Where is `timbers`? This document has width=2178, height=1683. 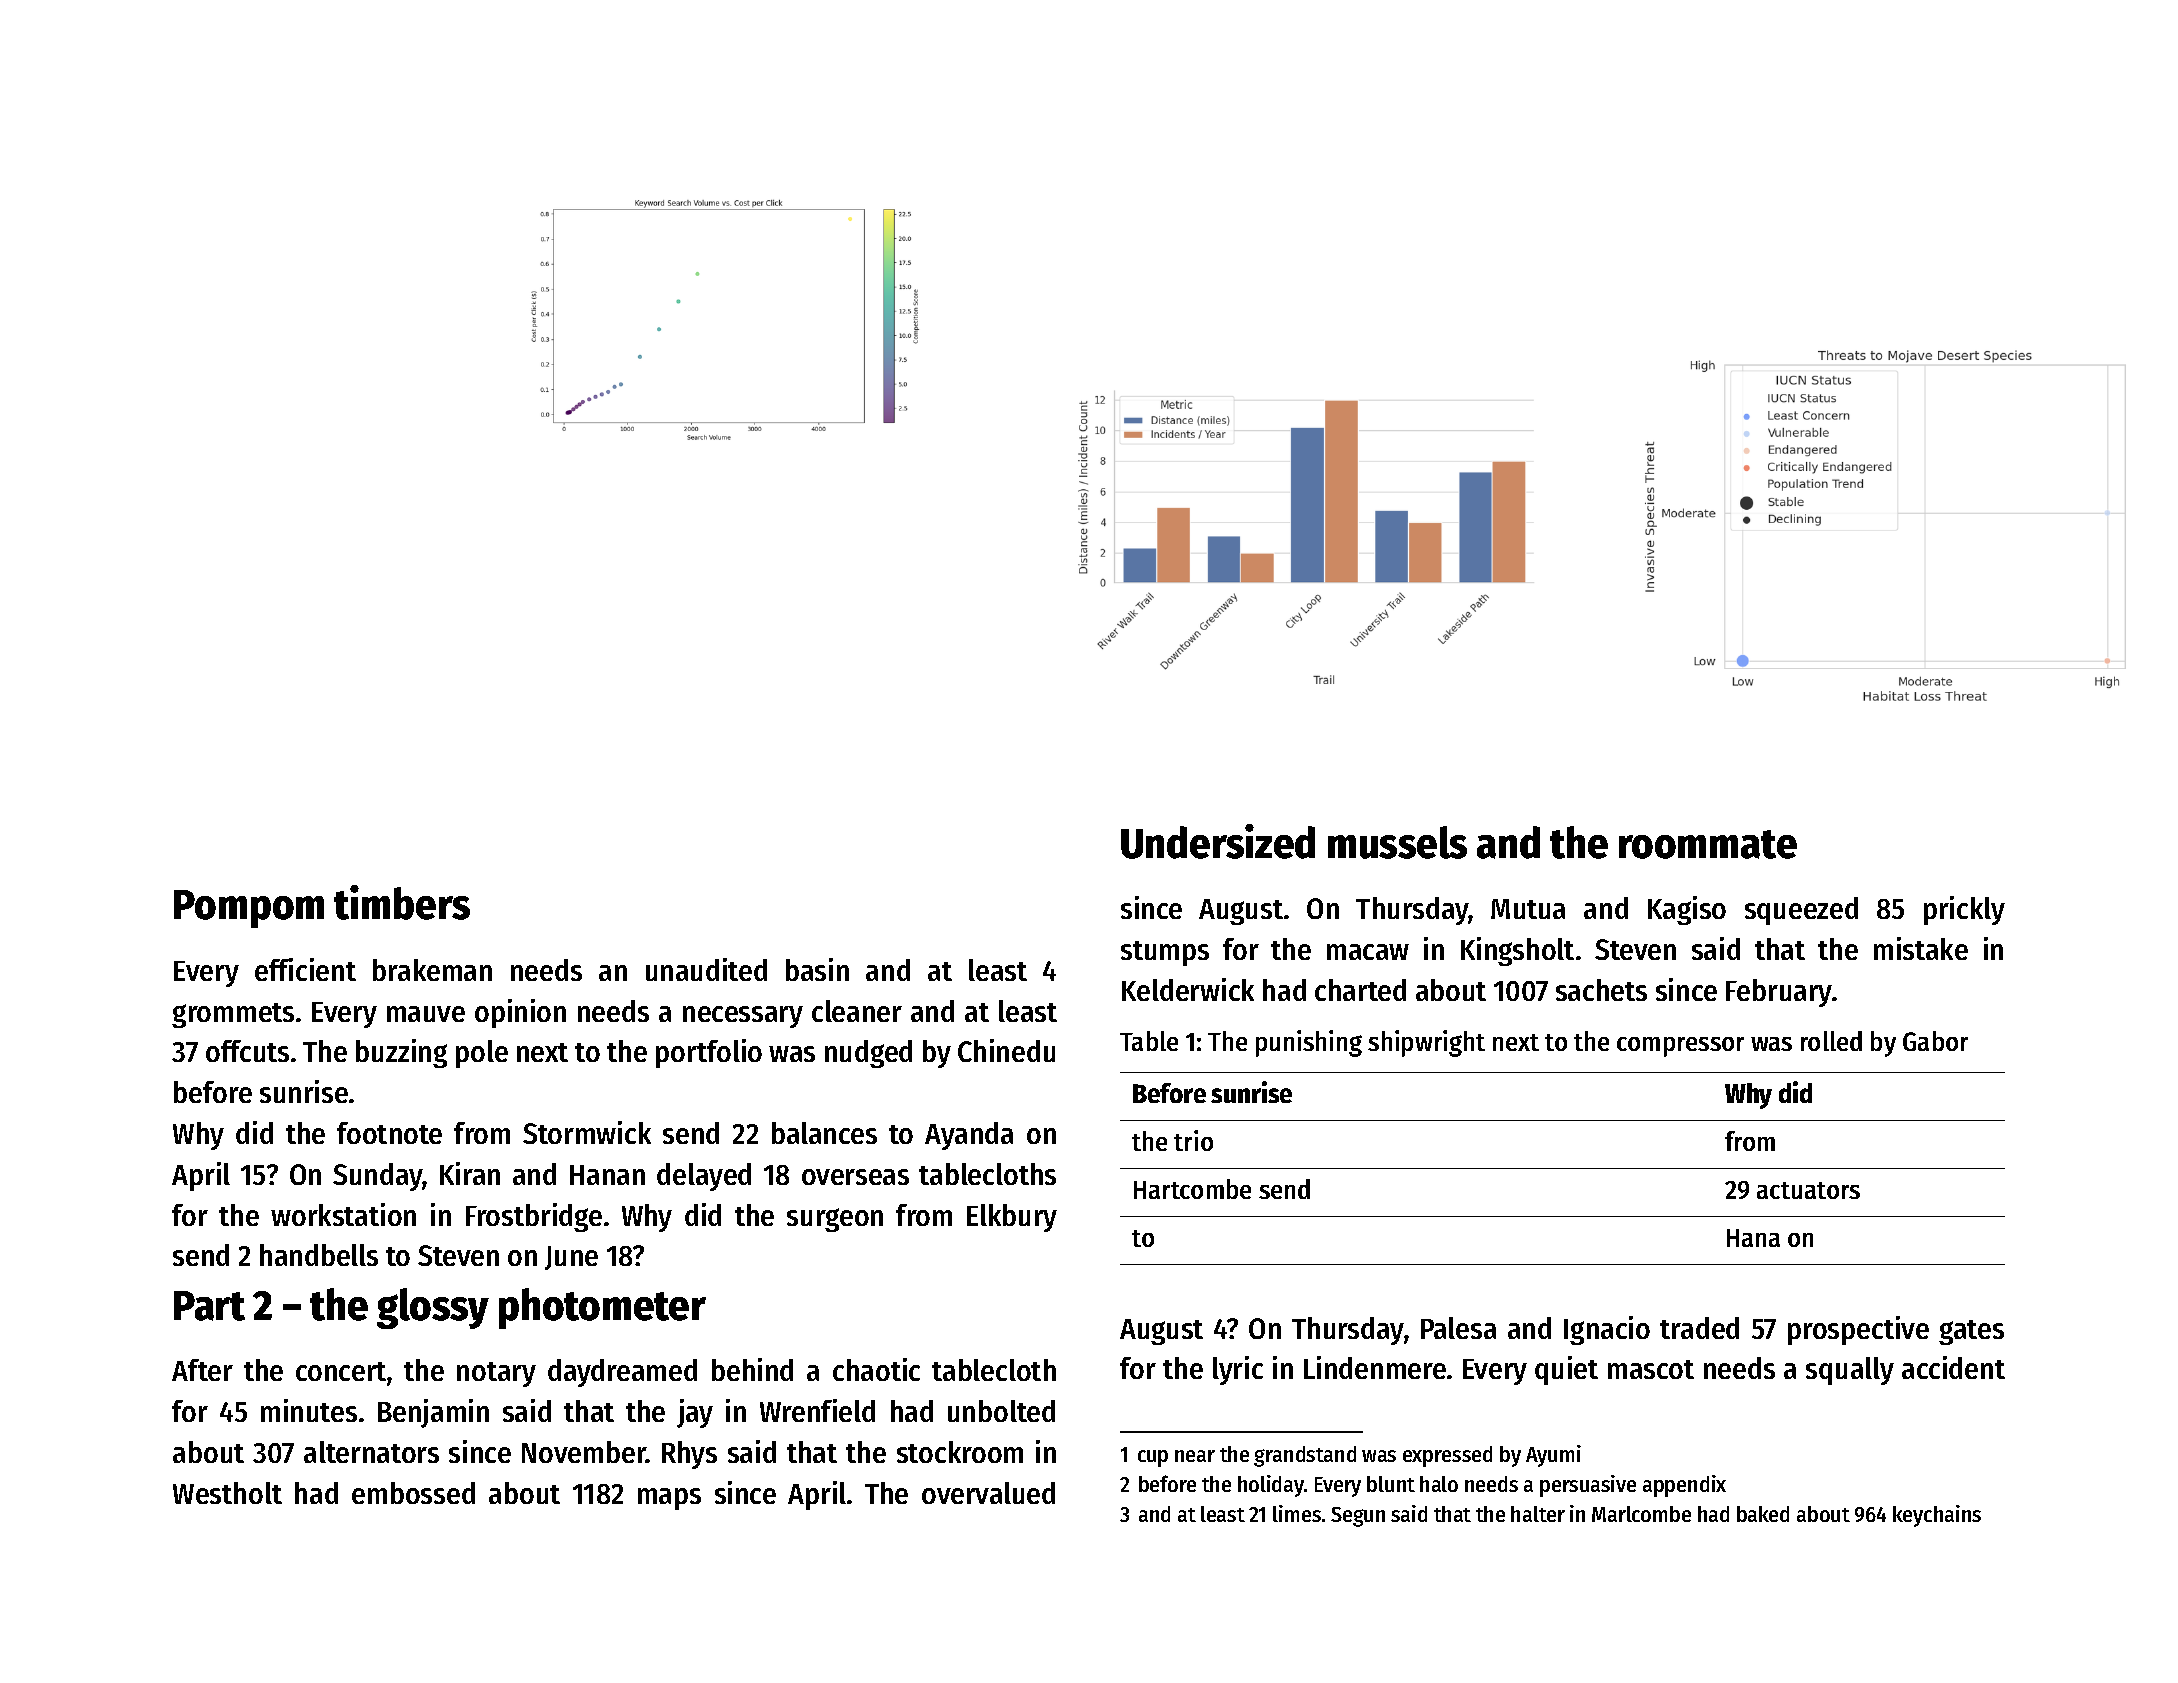 timbers is located at coordinates (402, 902).
